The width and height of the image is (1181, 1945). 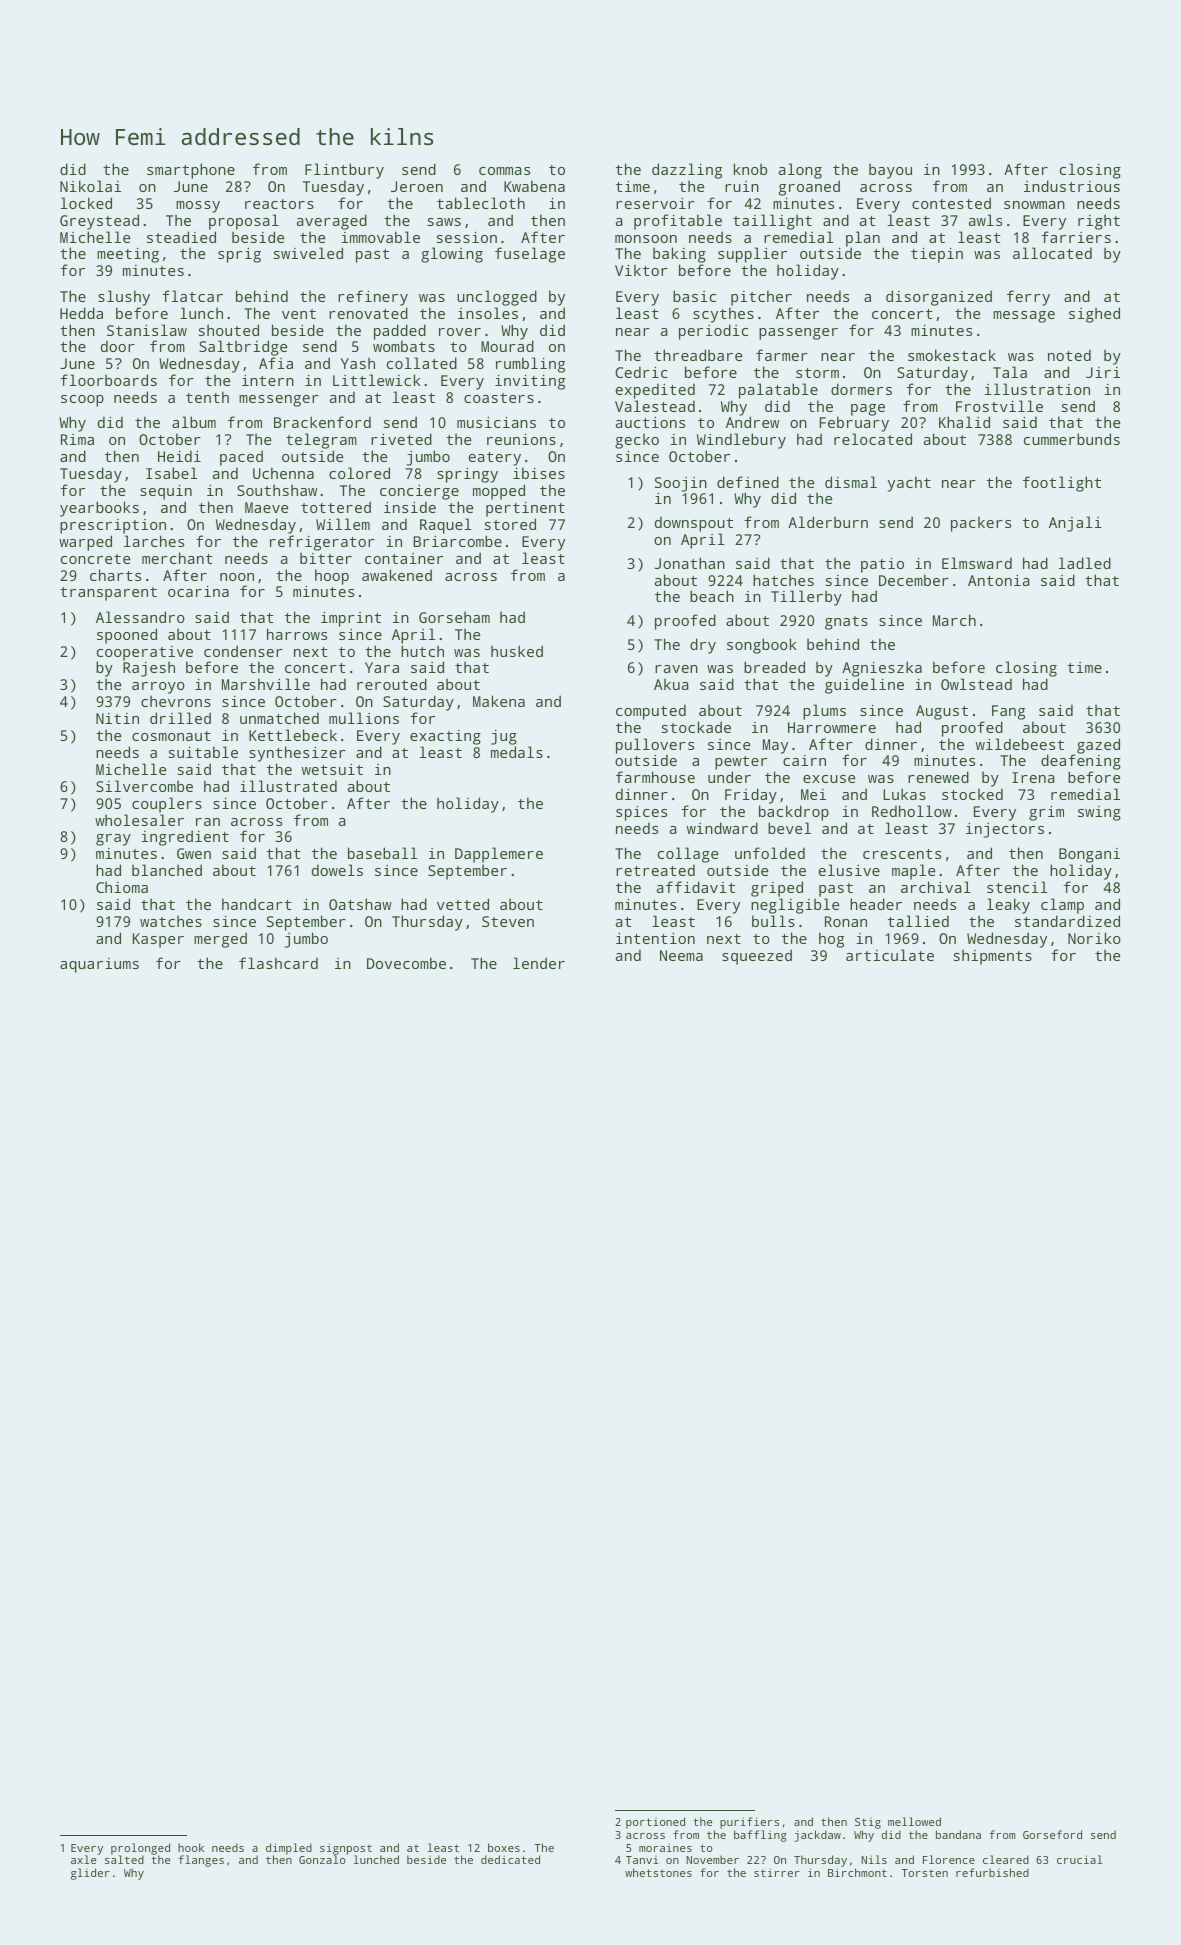 I want to click on Owlstead, so click(x=976, y=684).
